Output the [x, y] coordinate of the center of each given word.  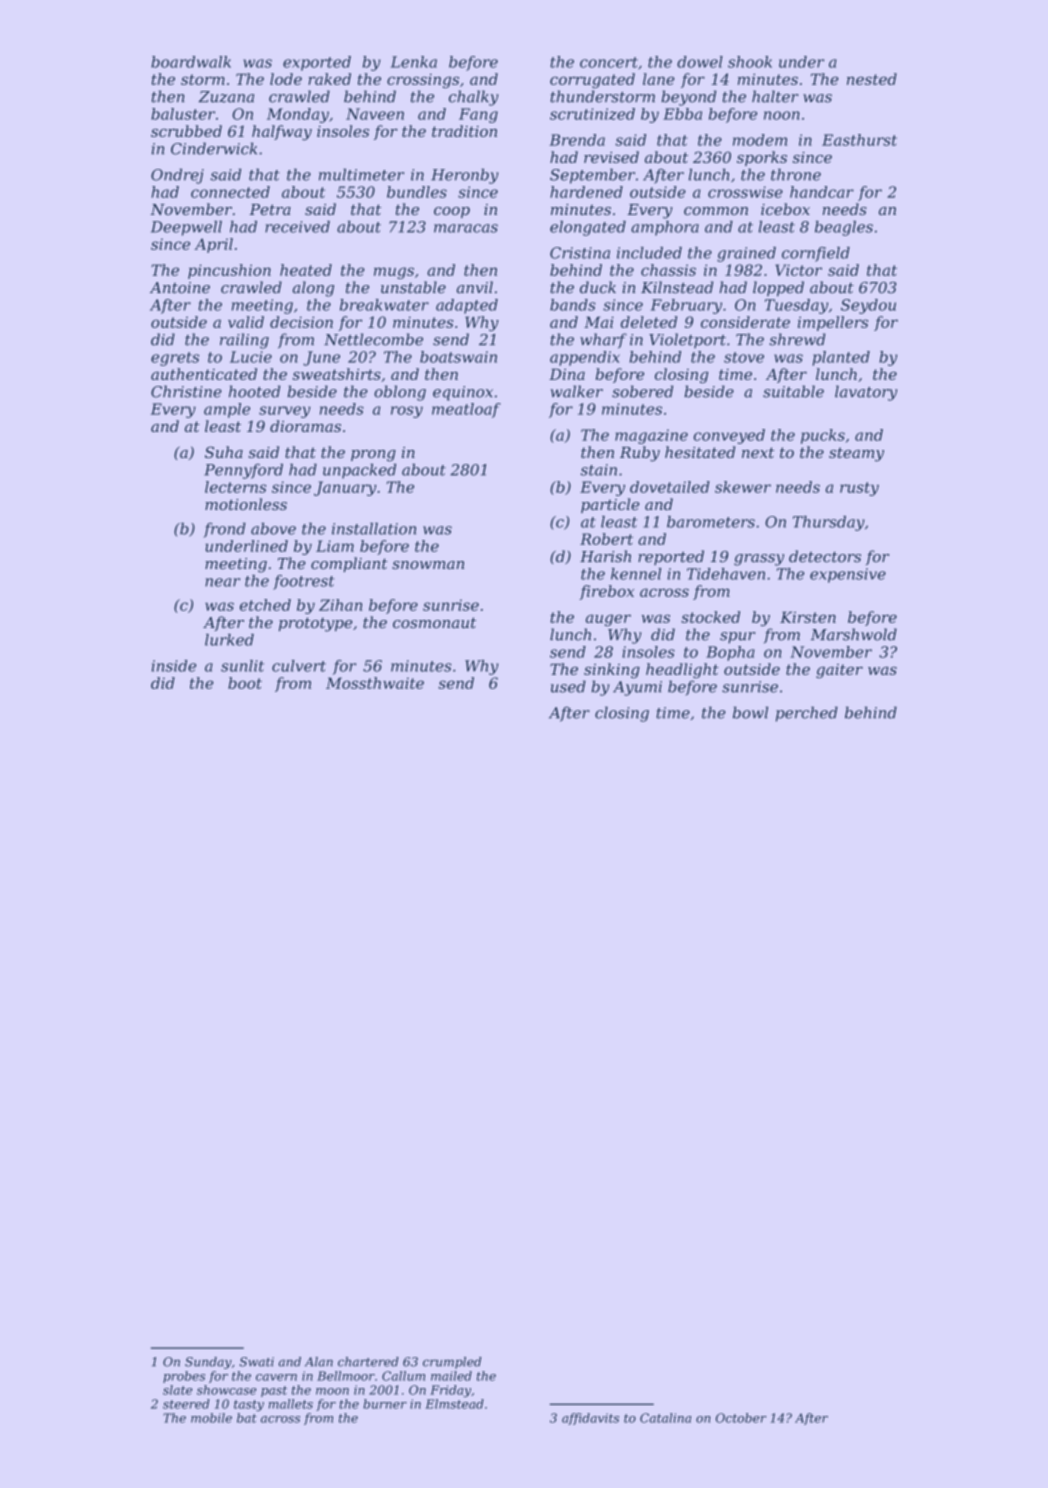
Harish [605, 556]
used [568, 686]
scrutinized [592, 114]
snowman [428, 565]
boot [245, 683]
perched [807, 714]
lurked [229, 640]
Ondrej [177, 176]
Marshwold [854, 634]
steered [186, 1404]
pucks [823, 436]
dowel [700, 62]
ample [227, 410]
